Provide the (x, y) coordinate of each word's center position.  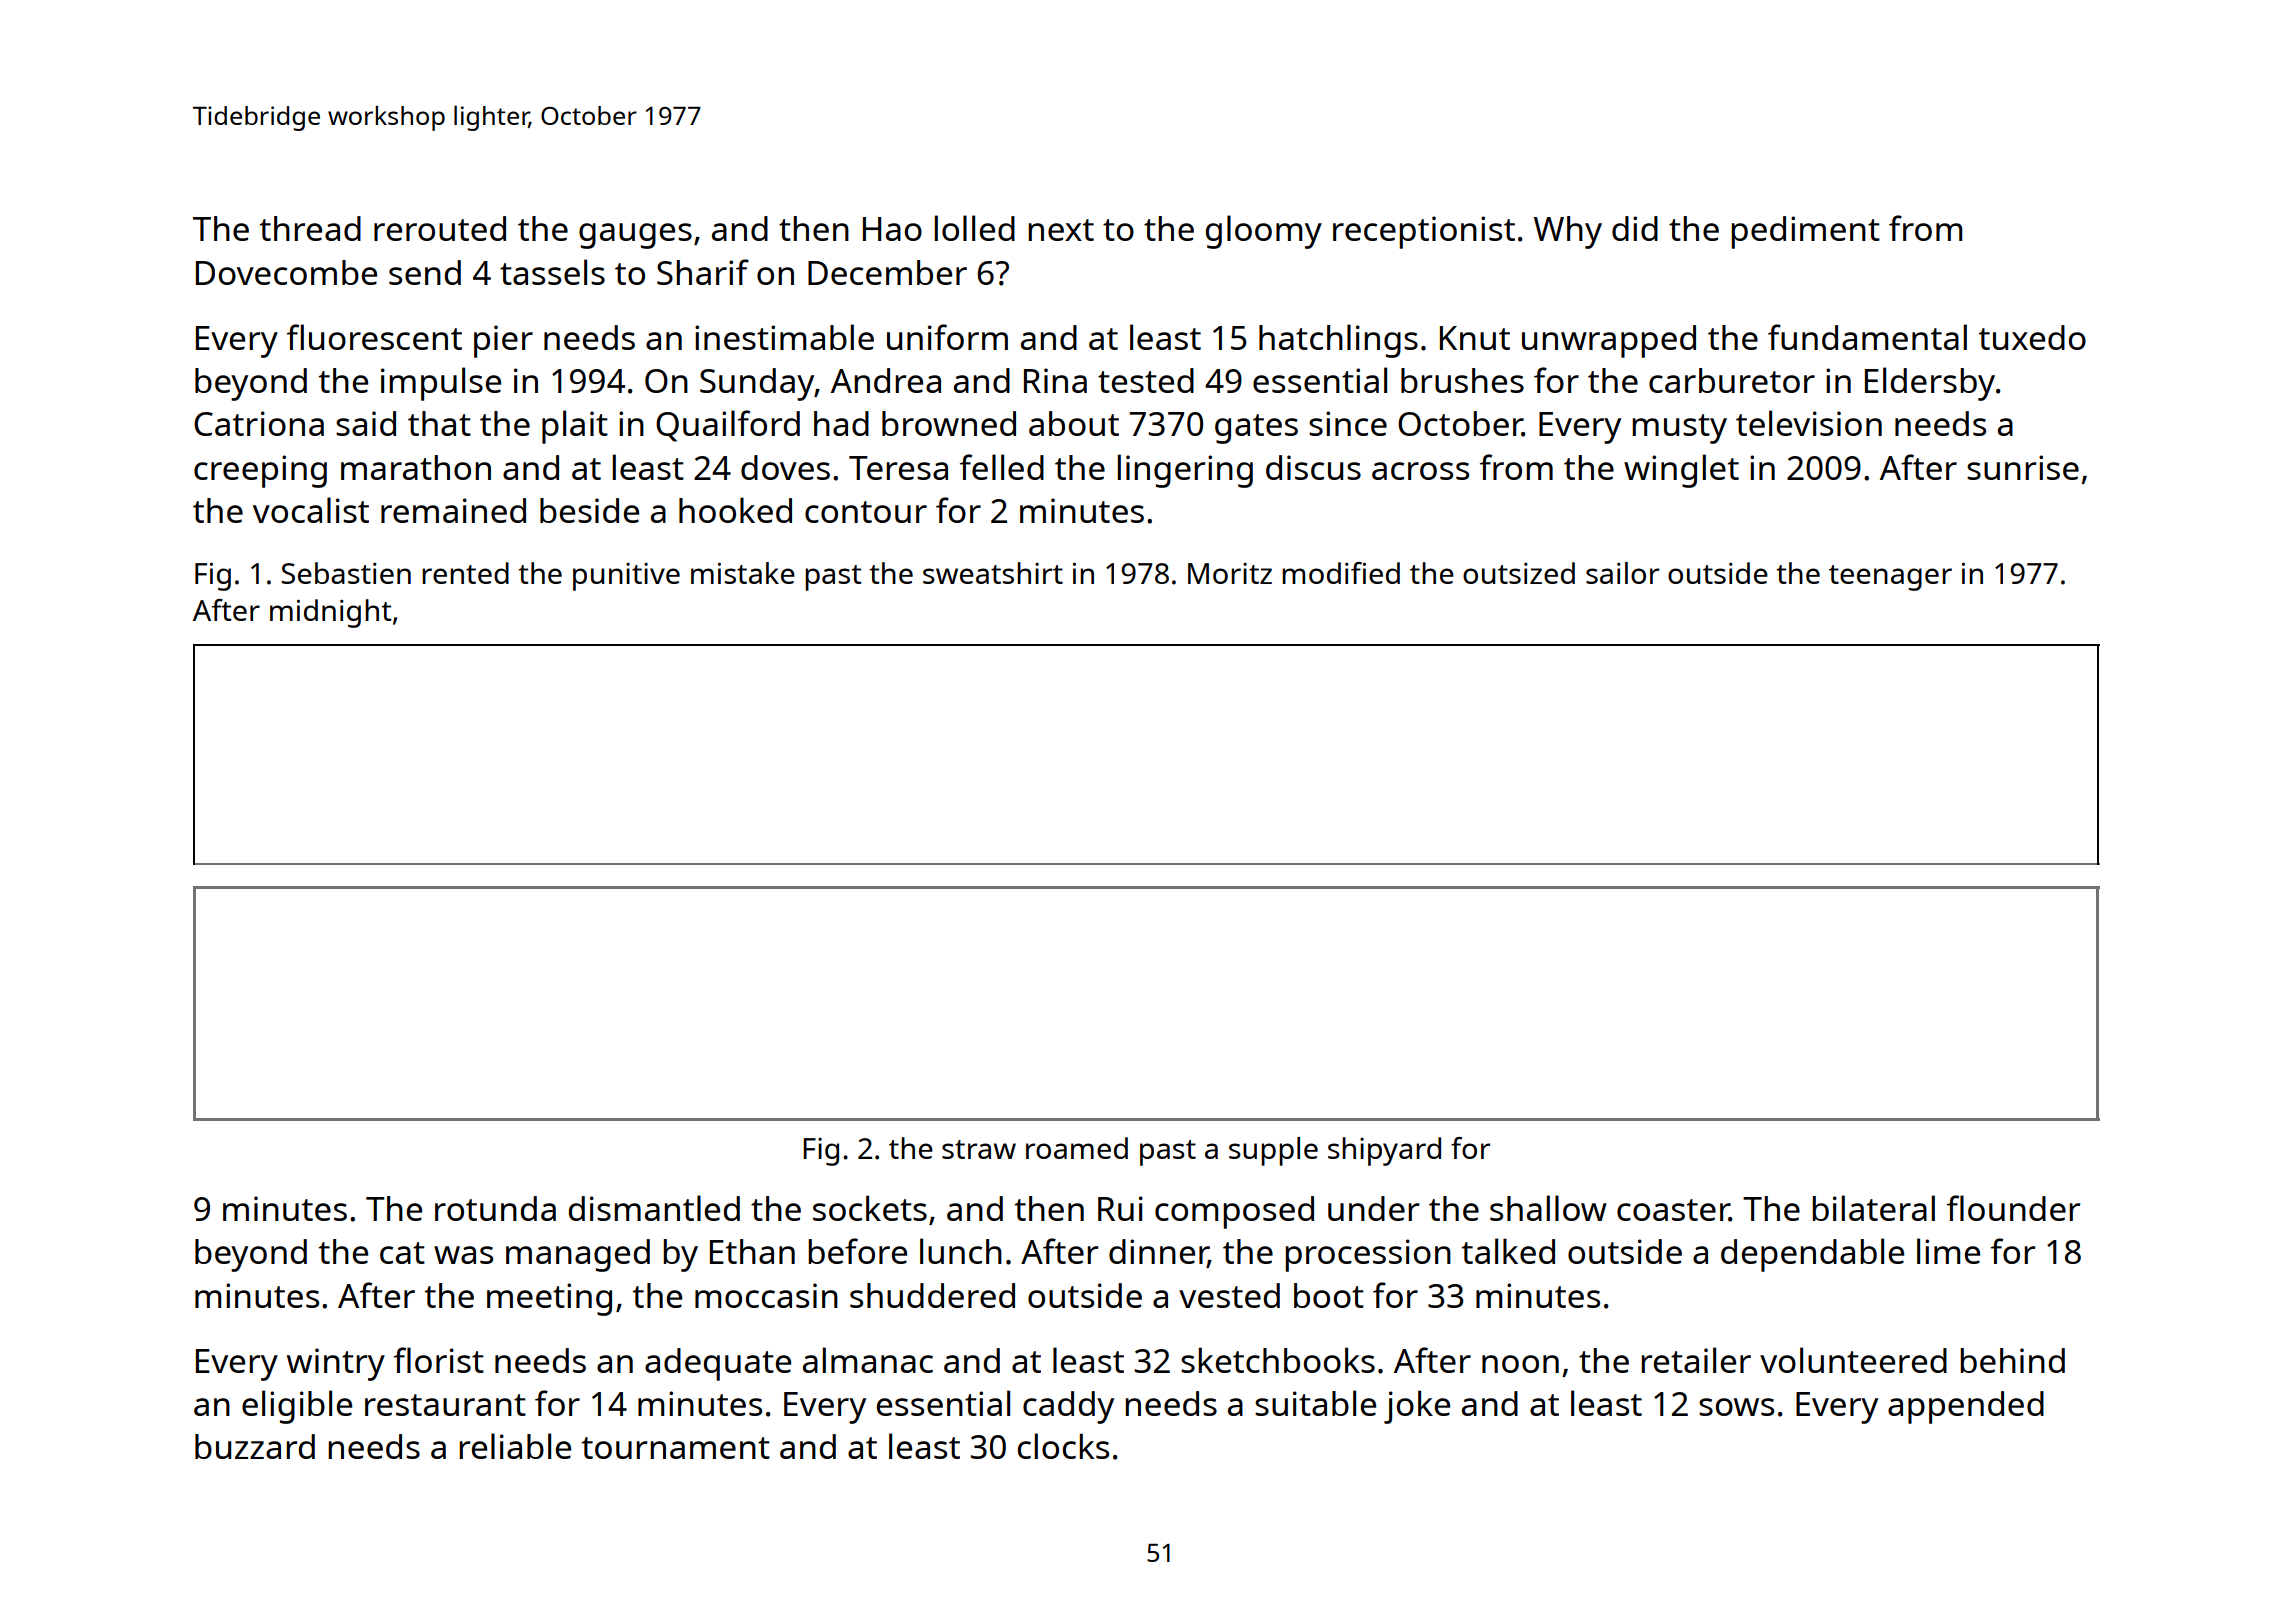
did (1635, 228)
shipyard (1384, 1151)
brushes (1462, 380)
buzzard (255, 1446)
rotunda (495, 1208)
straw (979, 1149)
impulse (441, 384)
